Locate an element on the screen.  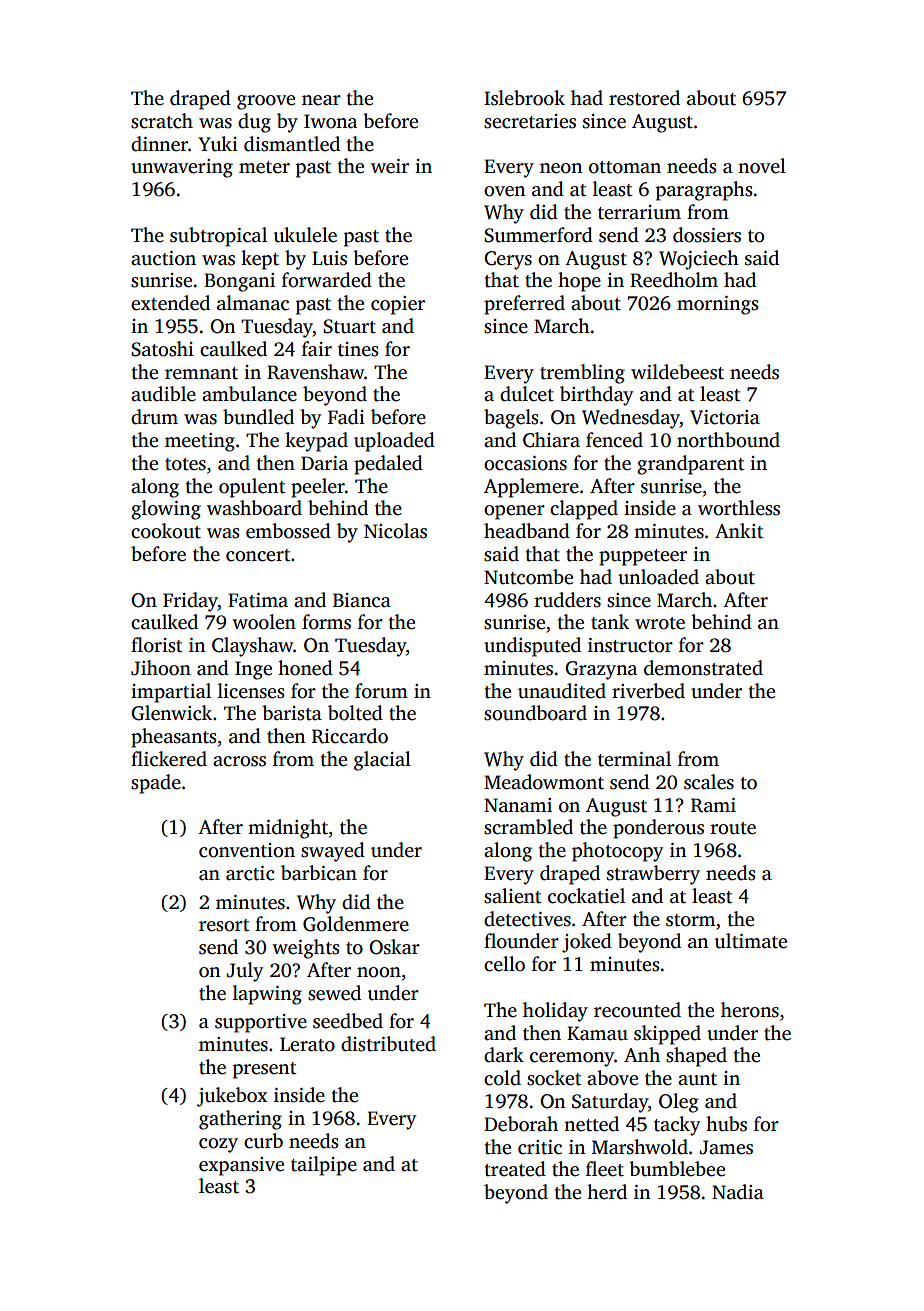
oven is located at coordinates (504, 191).
